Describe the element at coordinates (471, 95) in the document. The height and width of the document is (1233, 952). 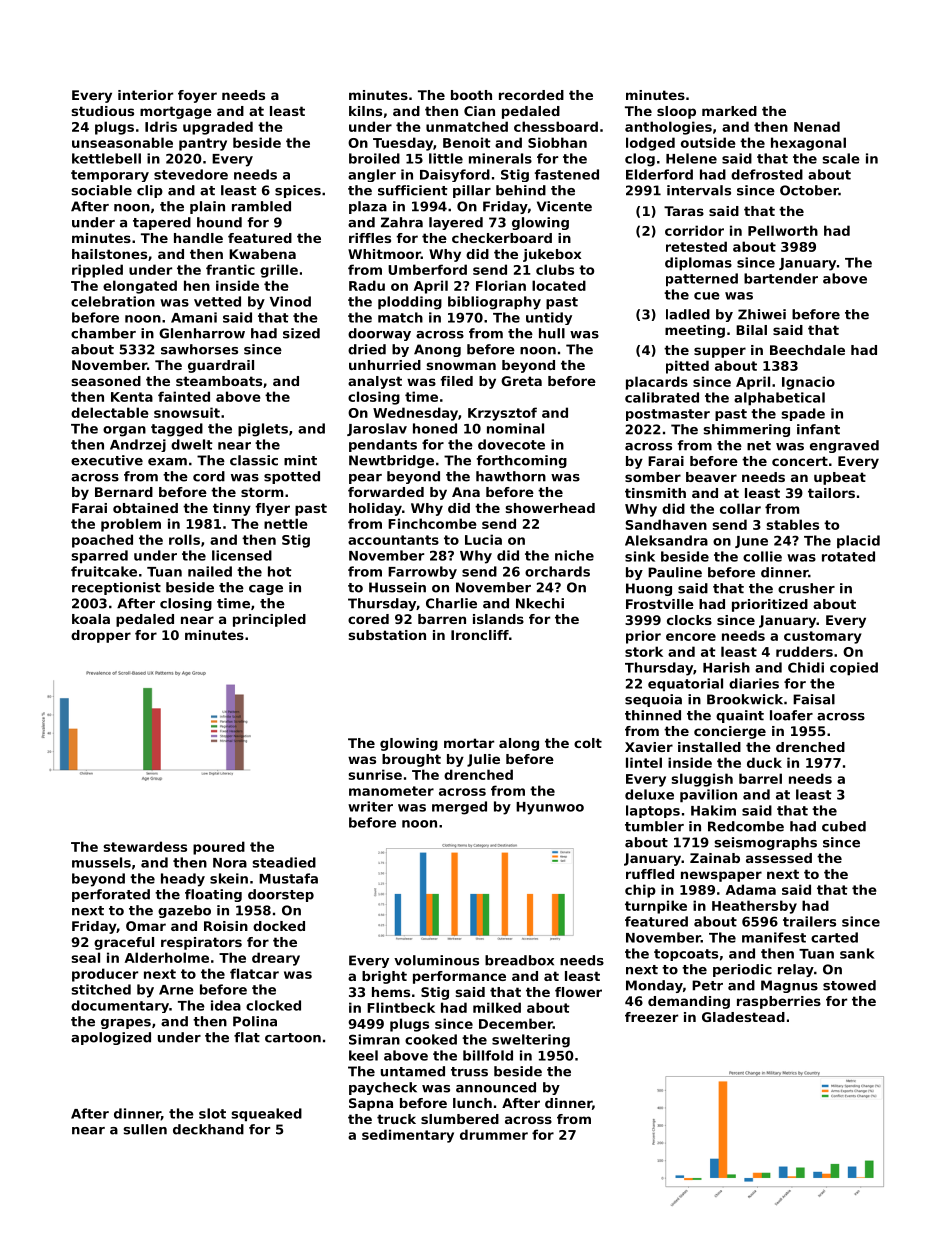
I see `booth` at that location.
